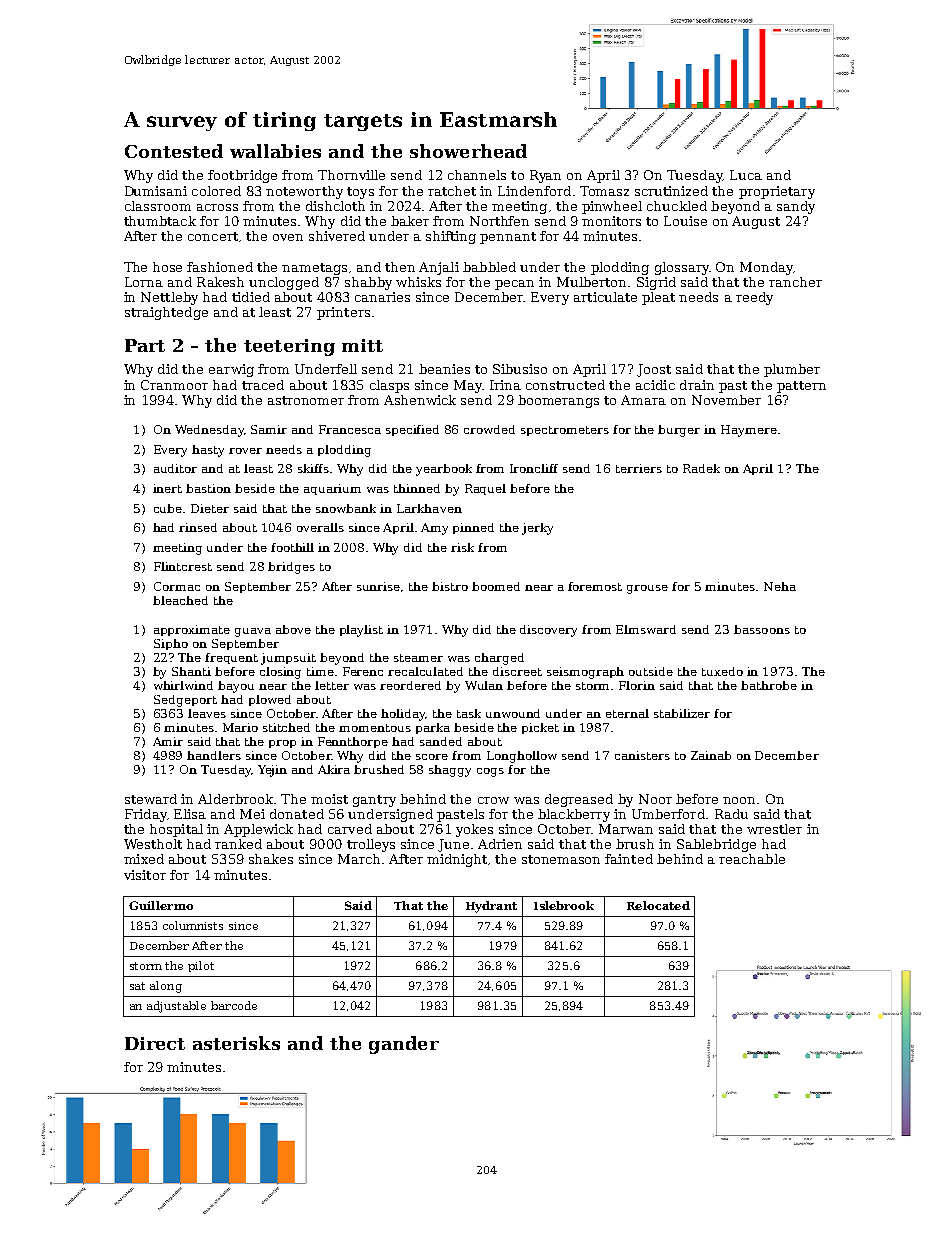 The image size is (952, 1233). Describe the element at coordinates (210, 508) in the screenshot. I see `Dieter` at that location.
